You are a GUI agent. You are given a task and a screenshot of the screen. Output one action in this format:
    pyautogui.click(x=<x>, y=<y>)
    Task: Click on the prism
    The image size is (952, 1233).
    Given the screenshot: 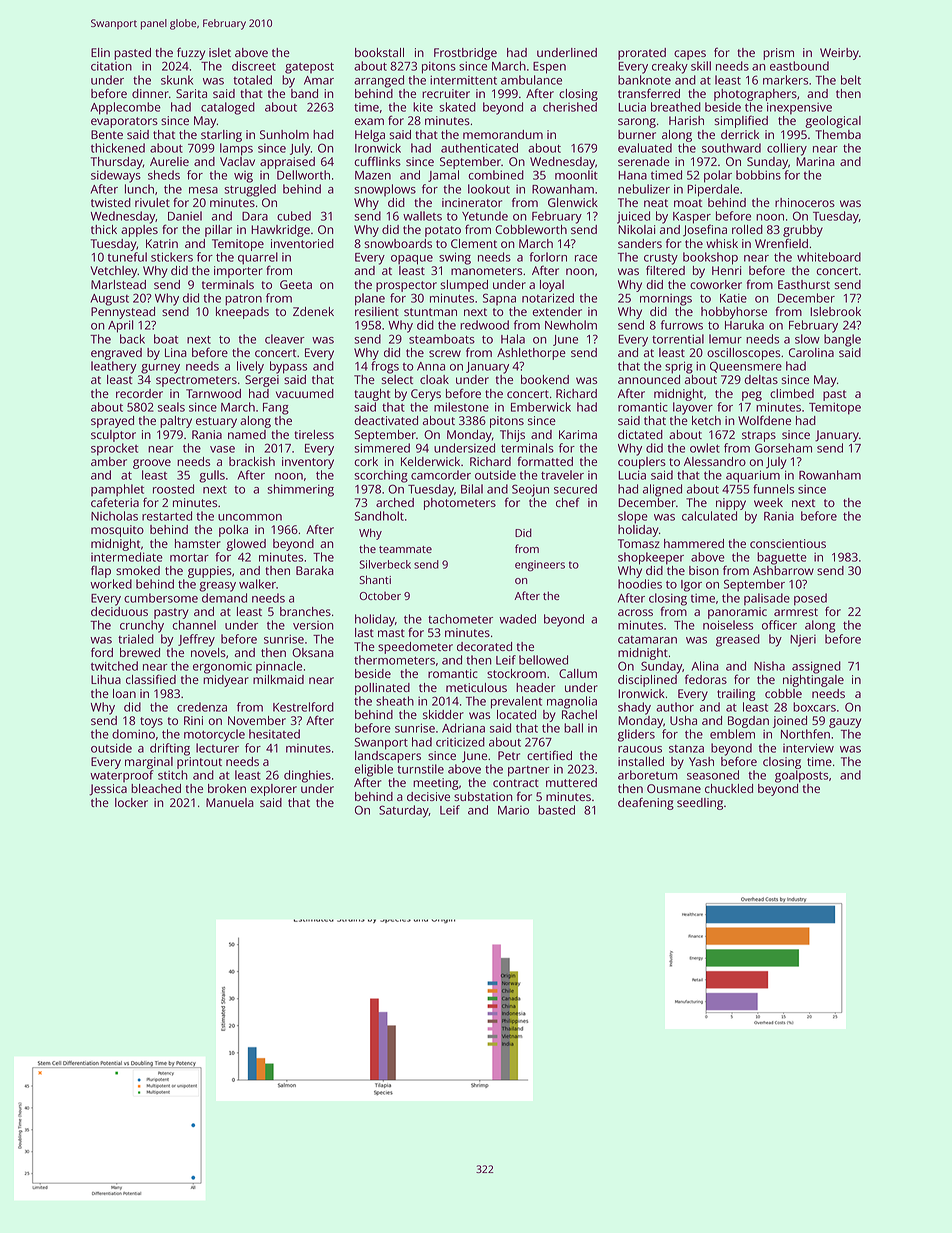 What is the action you would take?
    pyautogui.click(x=778, y=54)
